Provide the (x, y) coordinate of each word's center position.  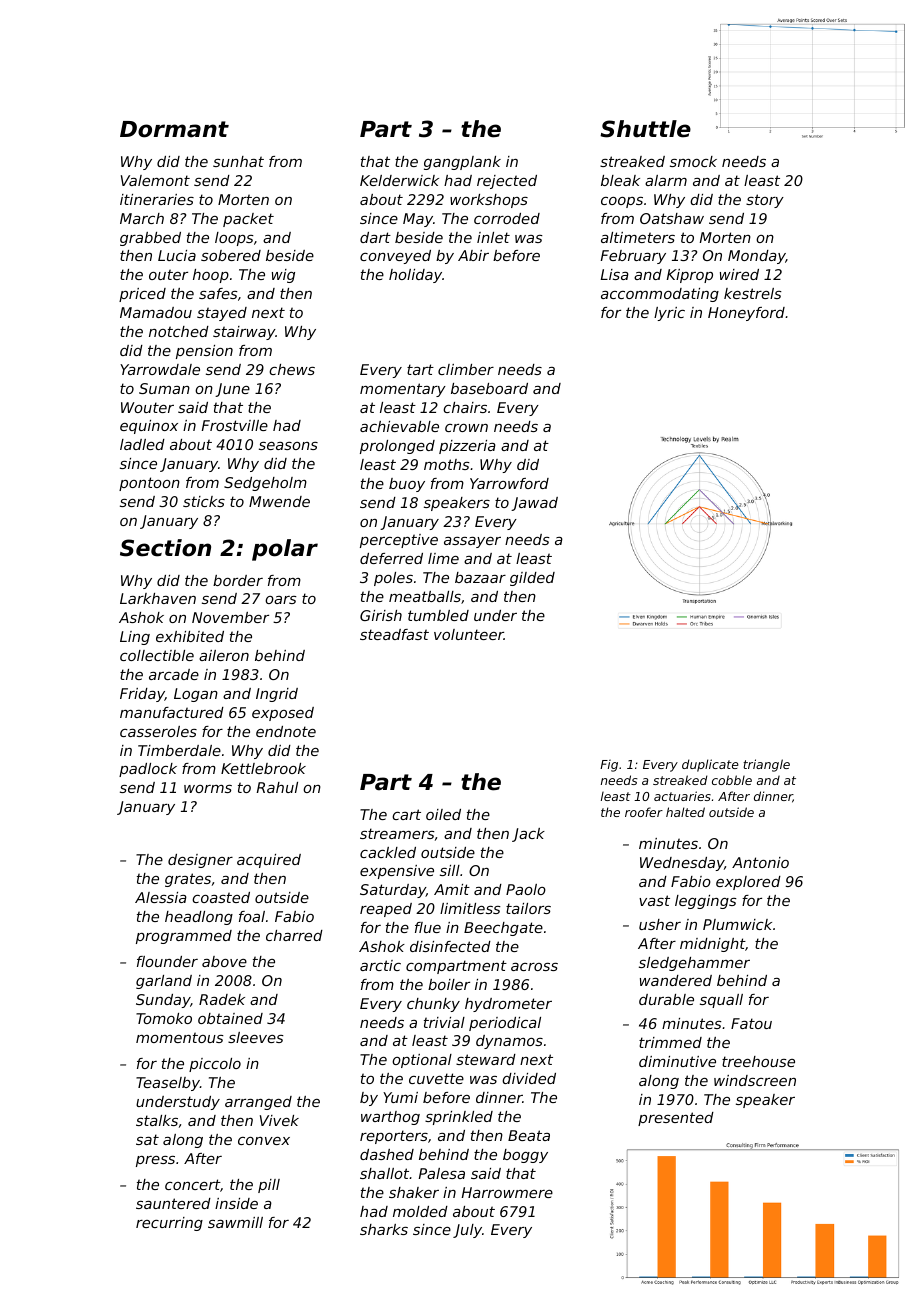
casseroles (158, 731)
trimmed (670, 1042)
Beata (529, 1135)
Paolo (526, 889)
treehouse (758, 1061)
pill (269, 1186)
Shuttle (645, 129)
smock (693, 161)
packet (248, 220)
